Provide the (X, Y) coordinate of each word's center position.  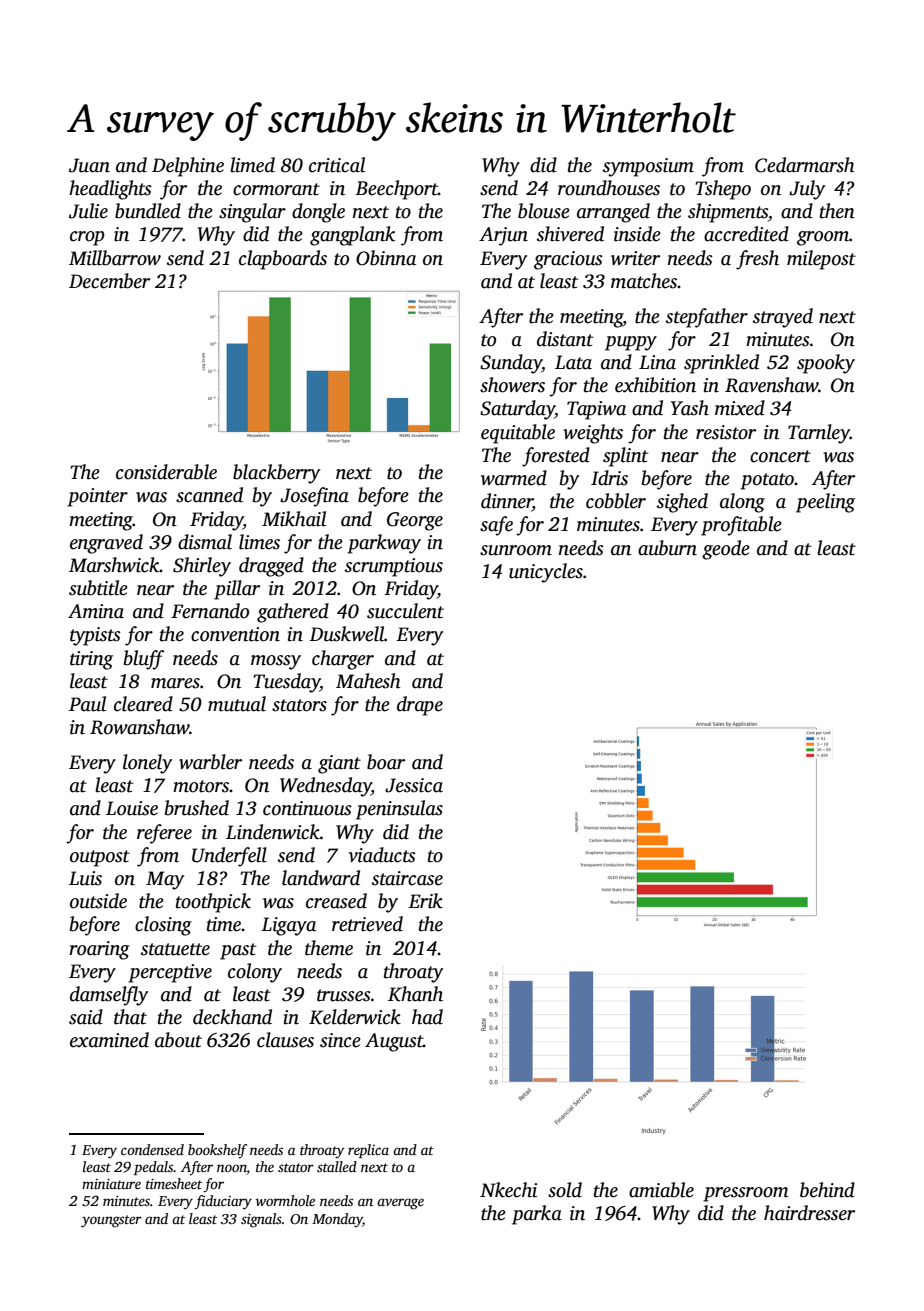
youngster (111, 1221)
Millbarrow (115, 258)
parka (537, 1215)
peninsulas (399, 810)
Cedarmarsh (804, 165)
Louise (132, 808)
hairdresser (809, 1213)
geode (726, 550)
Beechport (396, 190)
